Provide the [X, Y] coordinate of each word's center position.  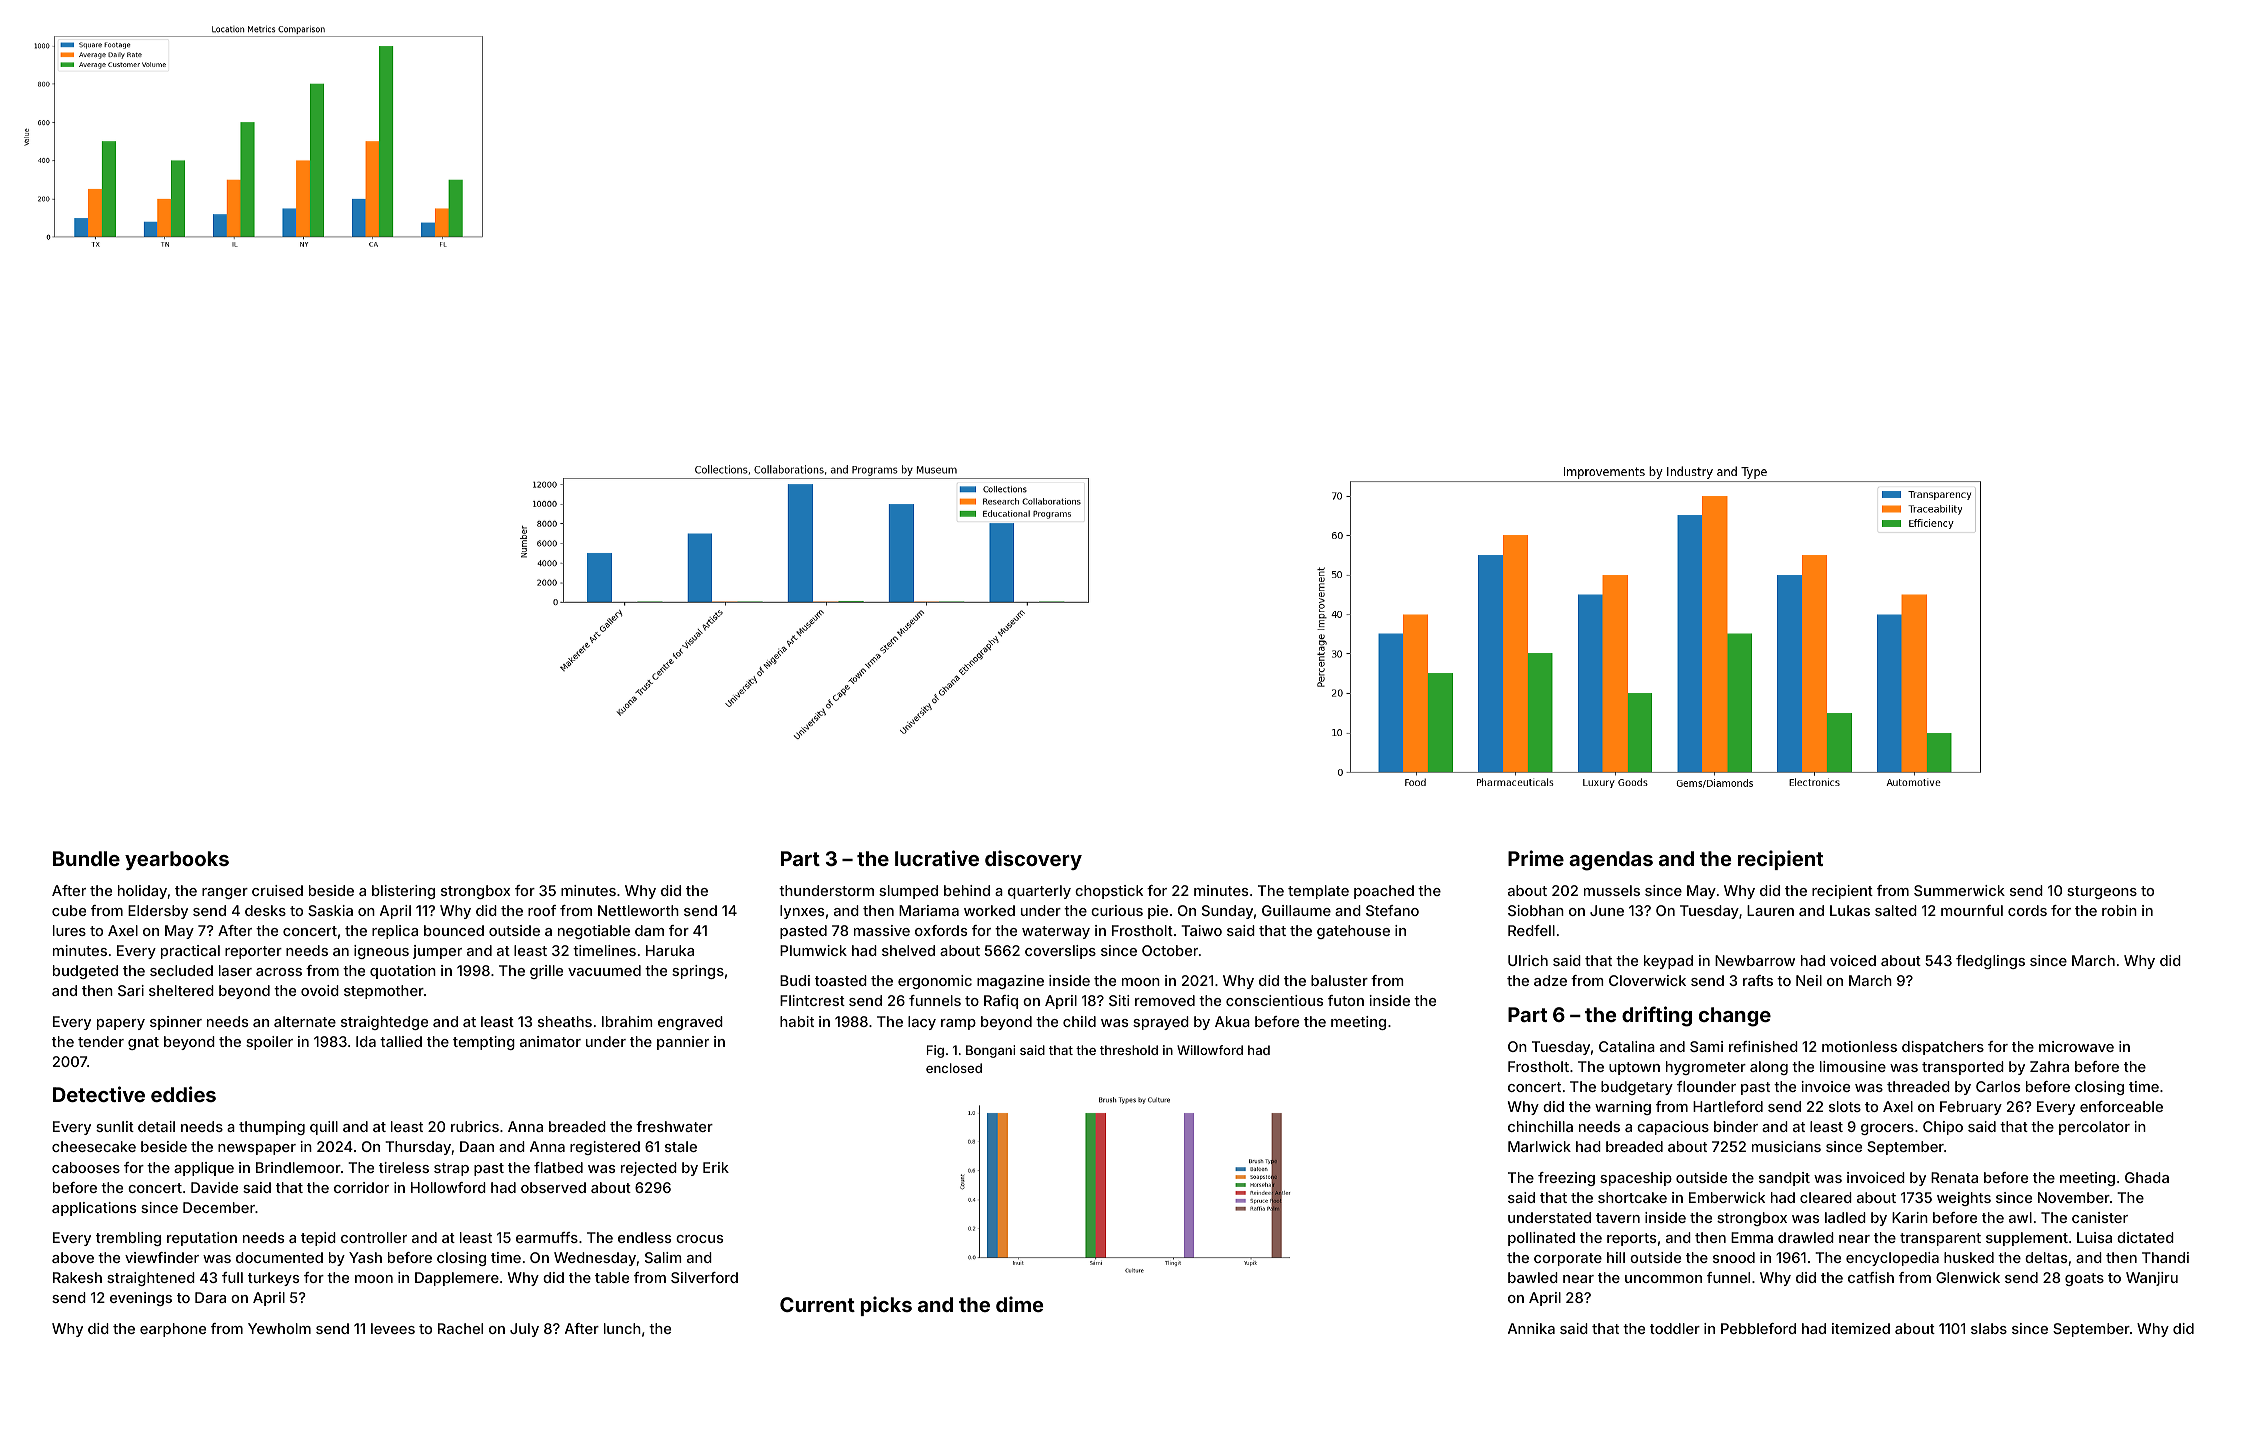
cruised [277, 890]
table [612, 1277]
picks [886, 1306]
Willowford [1210, 1050]
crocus [699, 1239]
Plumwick [813, 950]
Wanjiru [2152, 1279]
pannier [683, 1043]
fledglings [1990, 962]
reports [1631, 1239]
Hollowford [448, 1187]
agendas [1611, 861]
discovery [1033, 860]
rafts [1758, 980]
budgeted [85, 972]
